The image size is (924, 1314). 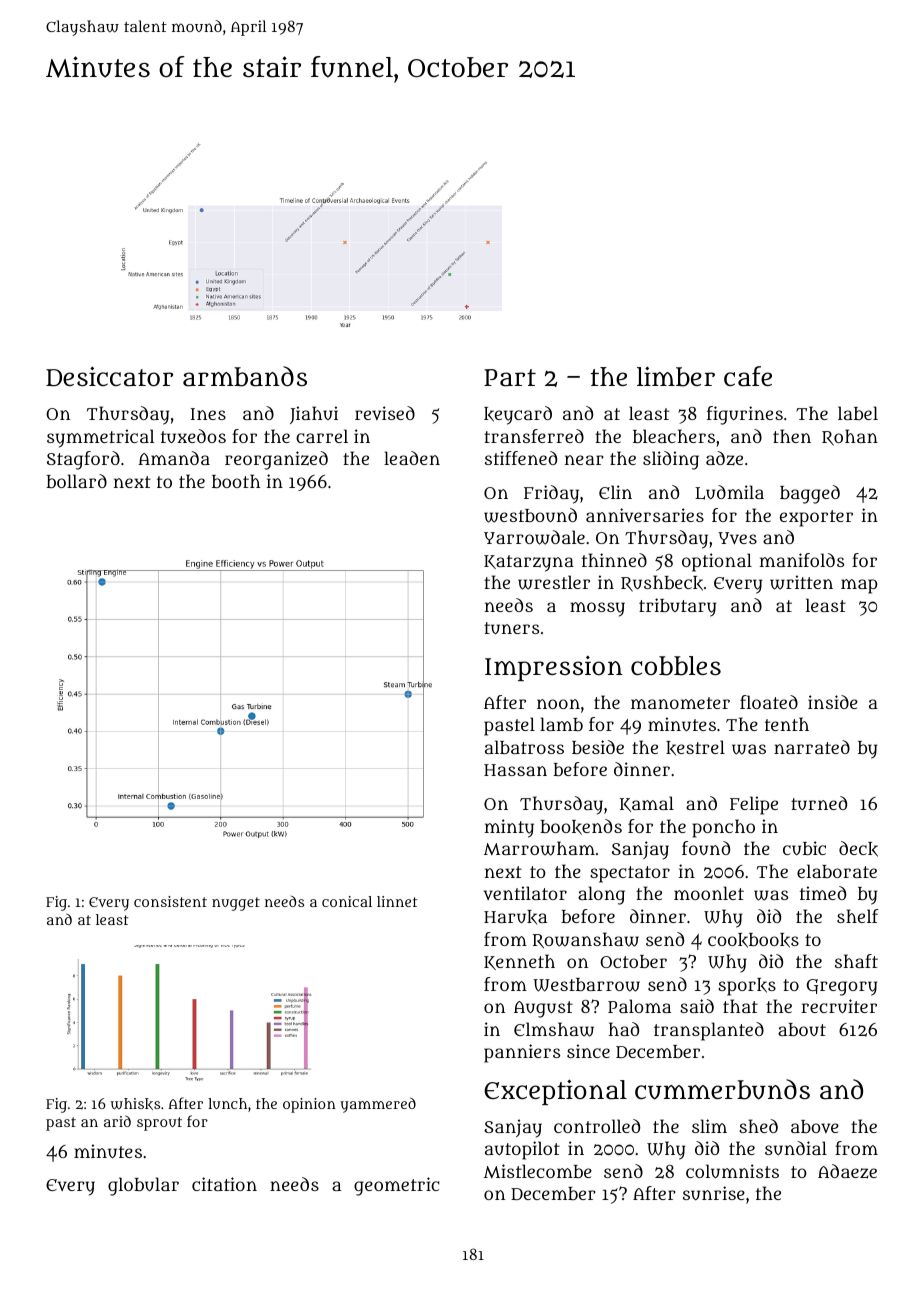 What do you see at coordinates (224, 1184) in the screenshot?
I see `citation` at bounding box center [224, 1184].
